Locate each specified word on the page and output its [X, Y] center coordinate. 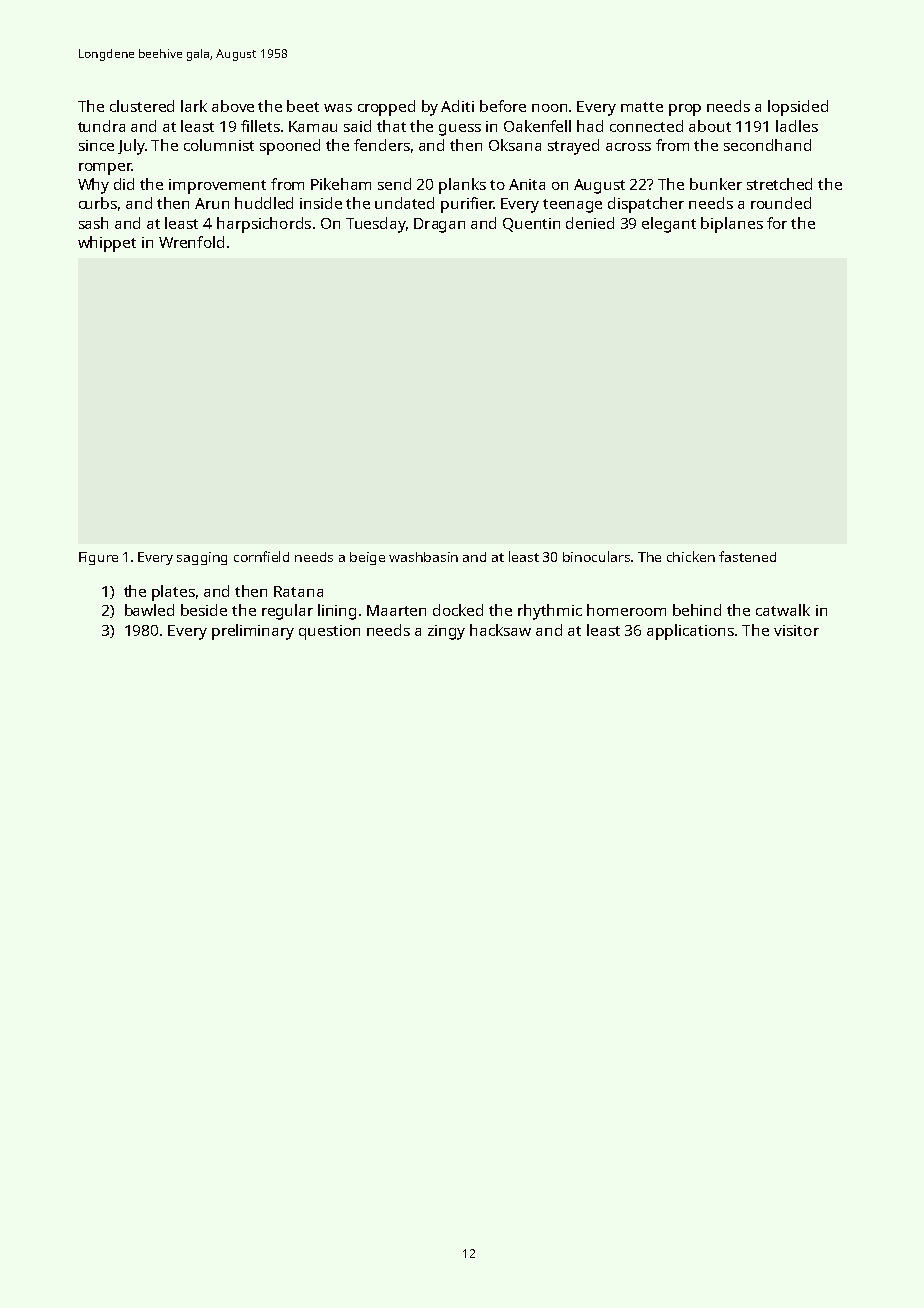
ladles [797, 126]
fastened [747, 556]
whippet [107, 244]
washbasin [423, 557]
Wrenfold [191, 242]
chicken [691, 556]
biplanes [732, 225]
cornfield [261, 556]
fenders [382, 145]
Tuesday [376, 225]
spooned [290, 147]
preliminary [253, 632]
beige [367, 558]
